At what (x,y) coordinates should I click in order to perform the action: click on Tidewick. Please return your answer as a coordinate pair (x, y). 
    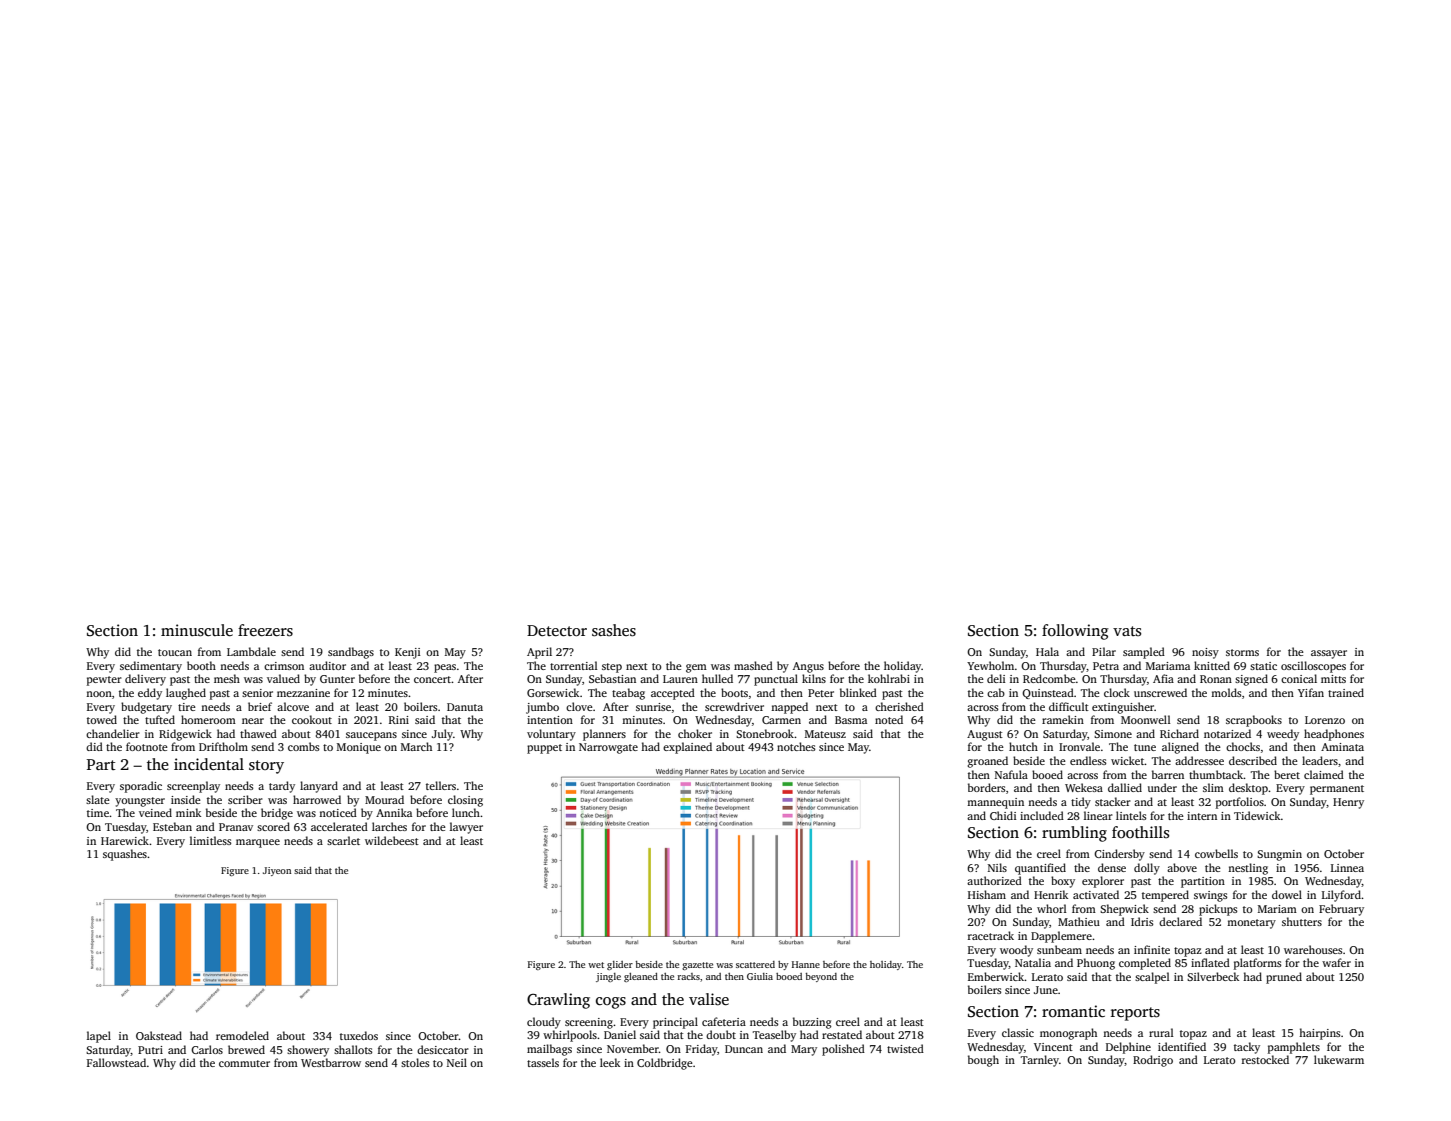
    Looking at the image, I should click on (1257, 815).
